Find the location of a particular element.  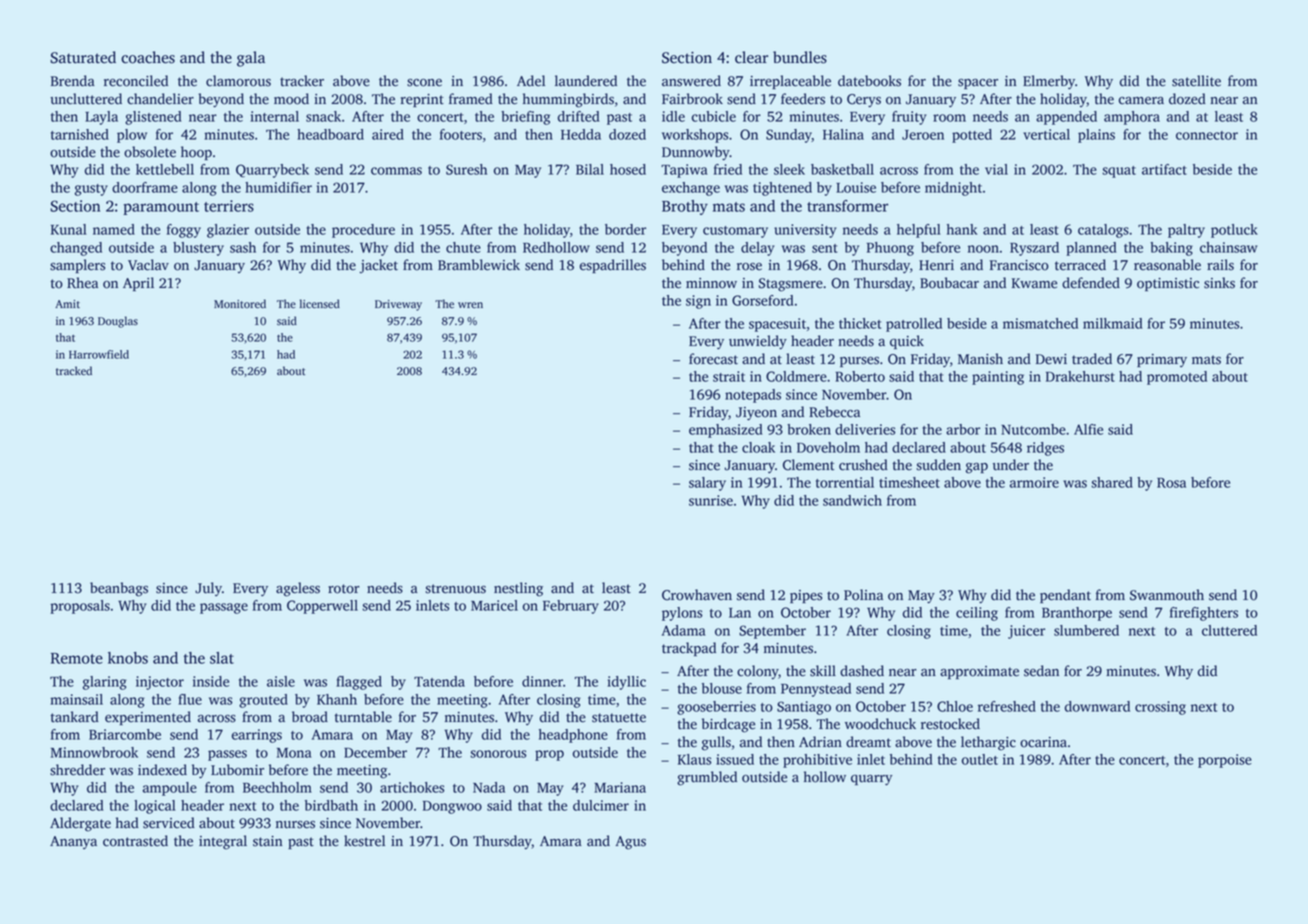

bundles is located at coordinates (800, 57).
